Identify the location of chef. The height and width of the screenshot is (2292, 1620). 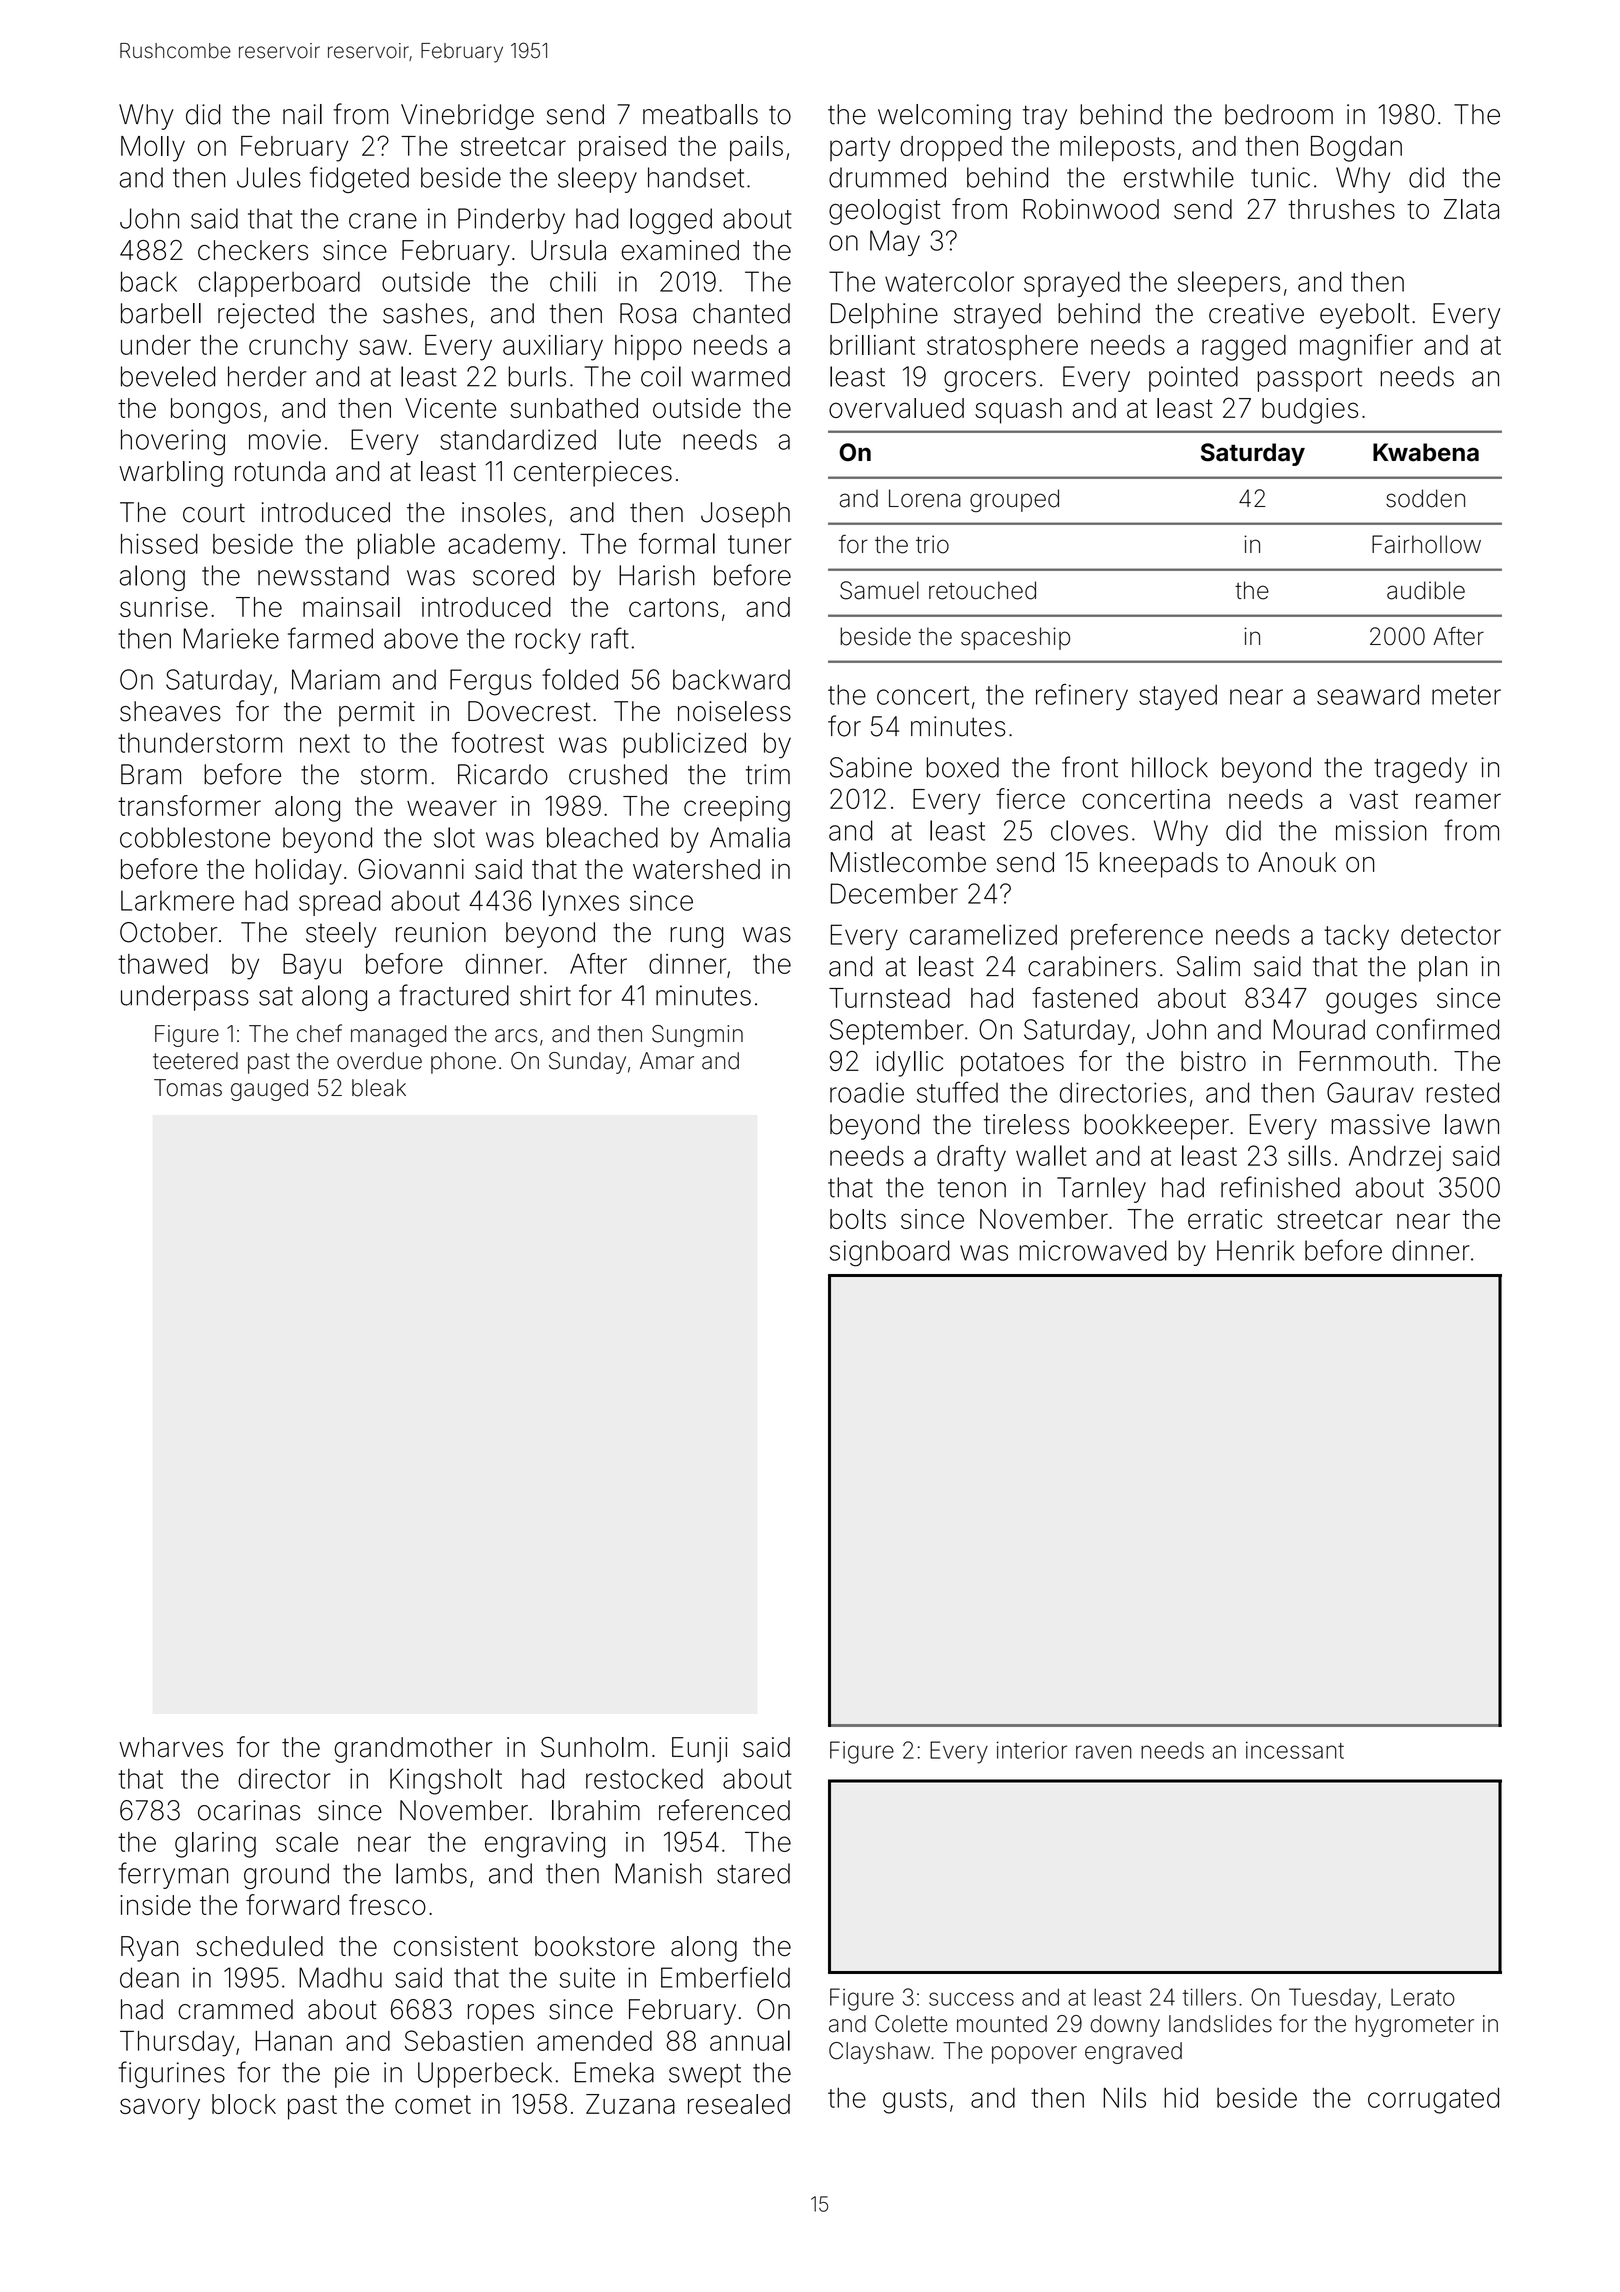
(319, 1033).
